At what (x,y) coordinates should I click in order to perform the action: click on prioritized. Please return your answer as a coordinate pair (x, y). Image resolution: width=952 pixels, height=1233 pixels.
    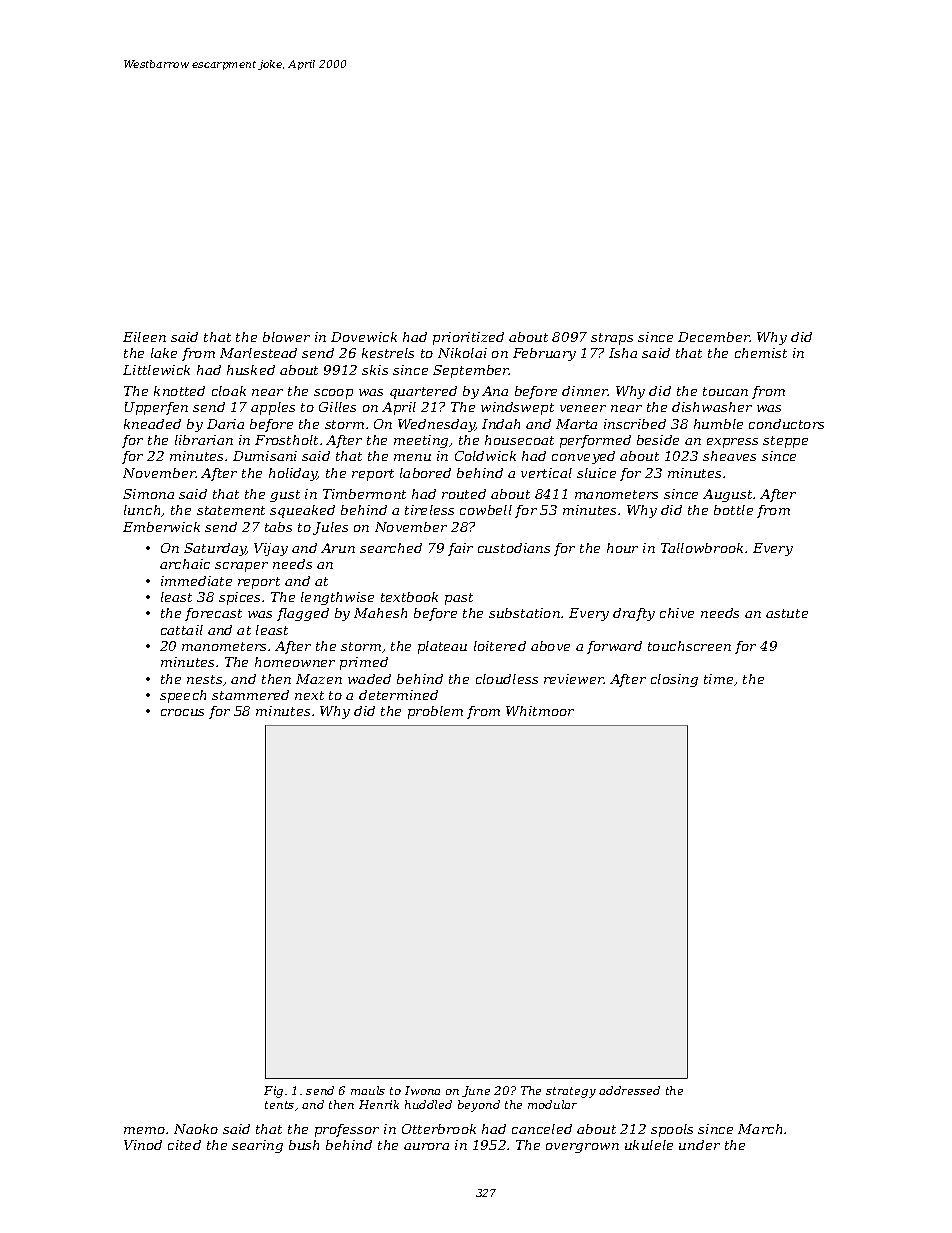
    Looking at the image, I should click on (468, 338).
